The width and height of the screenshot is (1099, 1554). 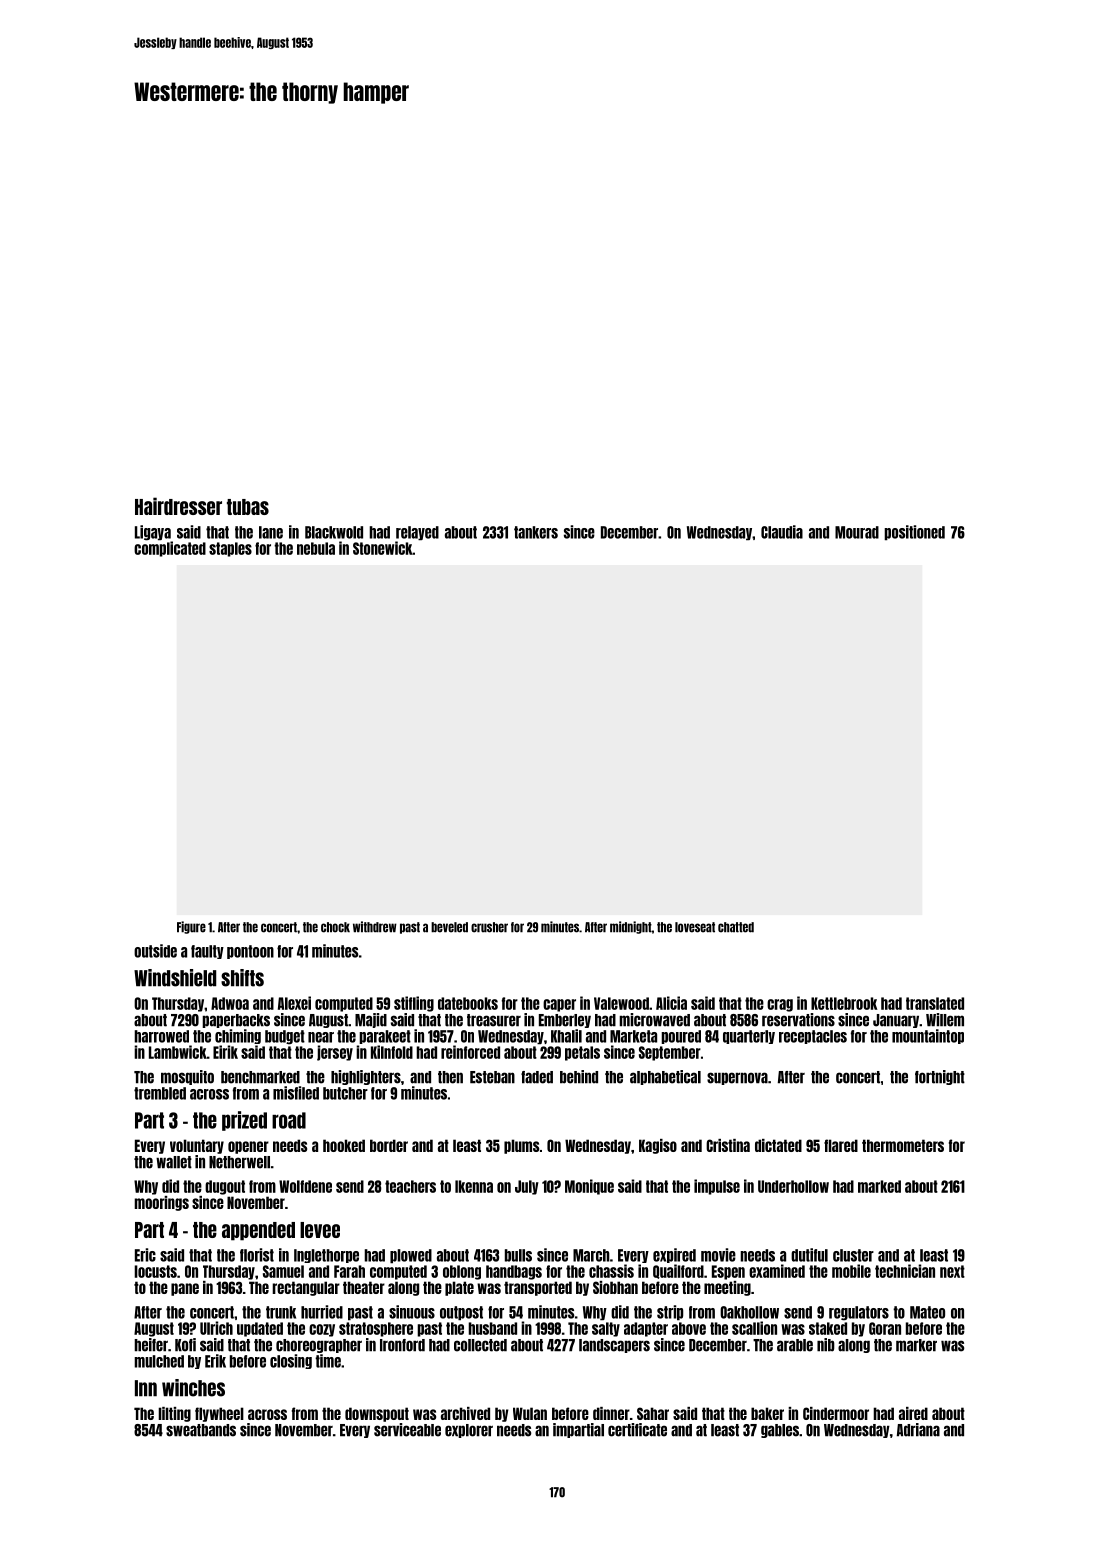 I want to click on next, so click(x=952, y=1271).
